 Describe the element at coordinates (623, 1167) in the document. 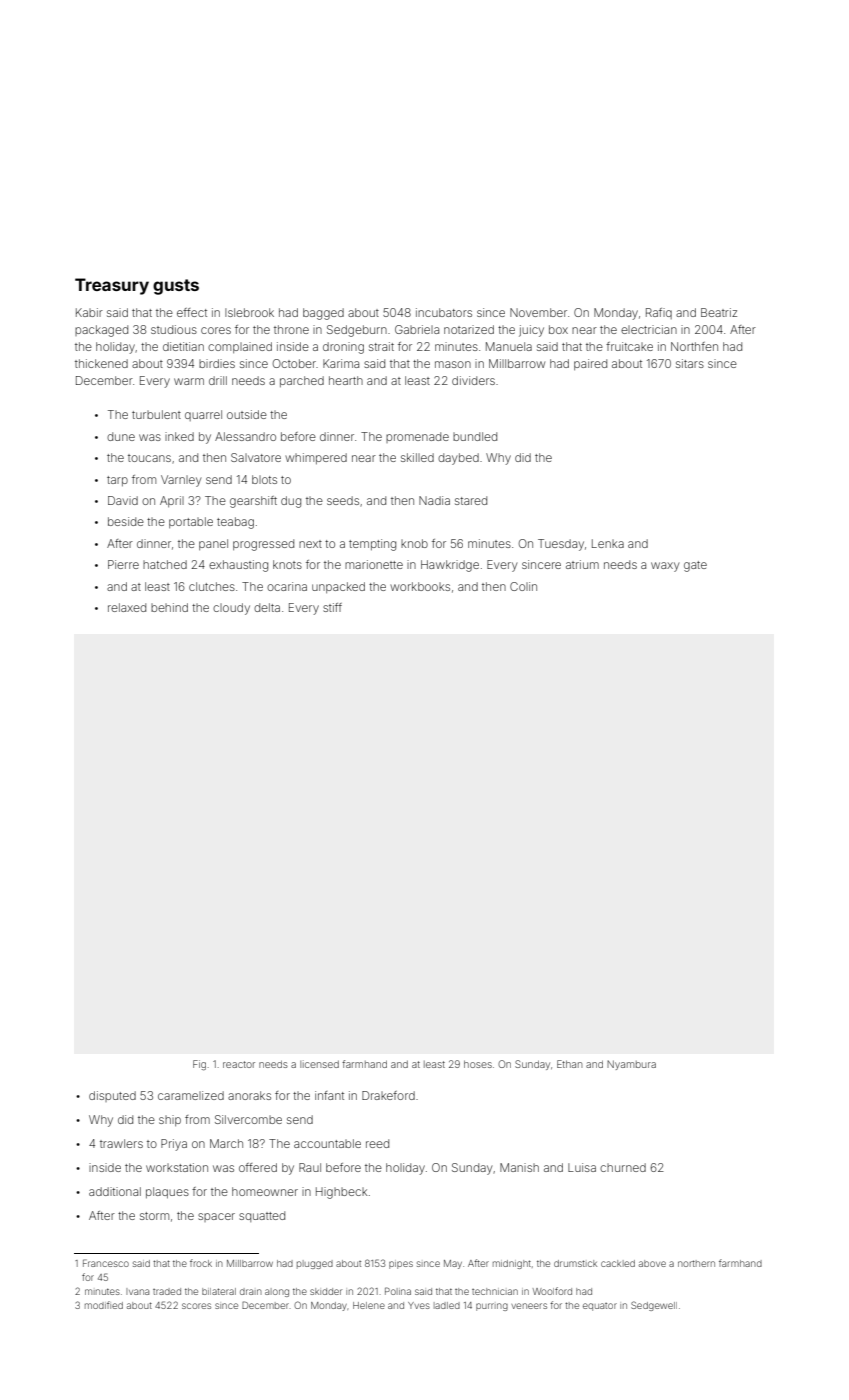

I see `churned` at that location.
